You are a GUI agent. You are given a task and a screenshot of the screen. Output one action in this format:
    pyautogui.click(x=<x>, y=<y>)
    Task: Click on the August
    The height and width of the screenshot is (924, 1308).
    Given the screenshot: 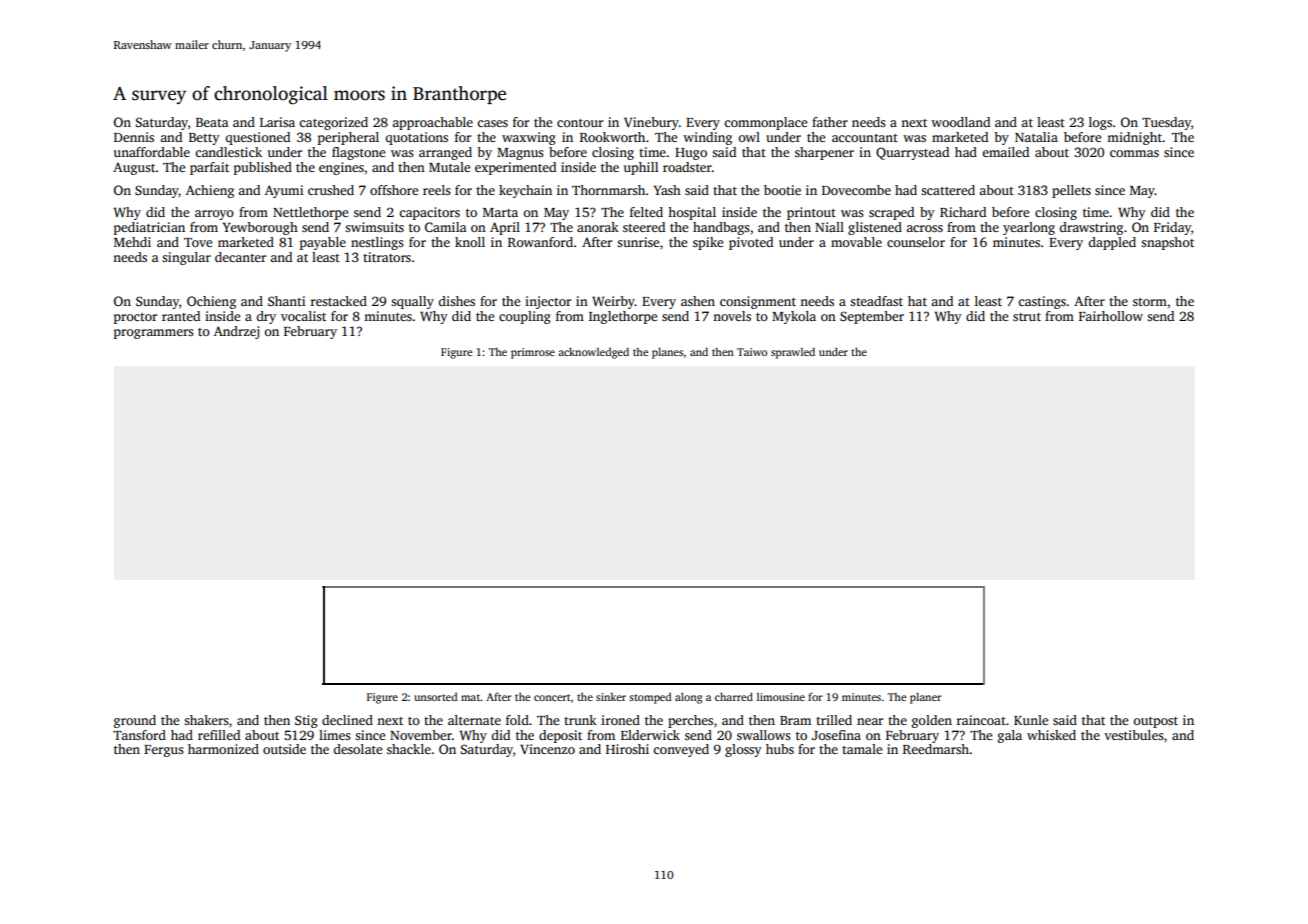 What is the action you would take?
    pyautogui.click(x=134, y=168)
